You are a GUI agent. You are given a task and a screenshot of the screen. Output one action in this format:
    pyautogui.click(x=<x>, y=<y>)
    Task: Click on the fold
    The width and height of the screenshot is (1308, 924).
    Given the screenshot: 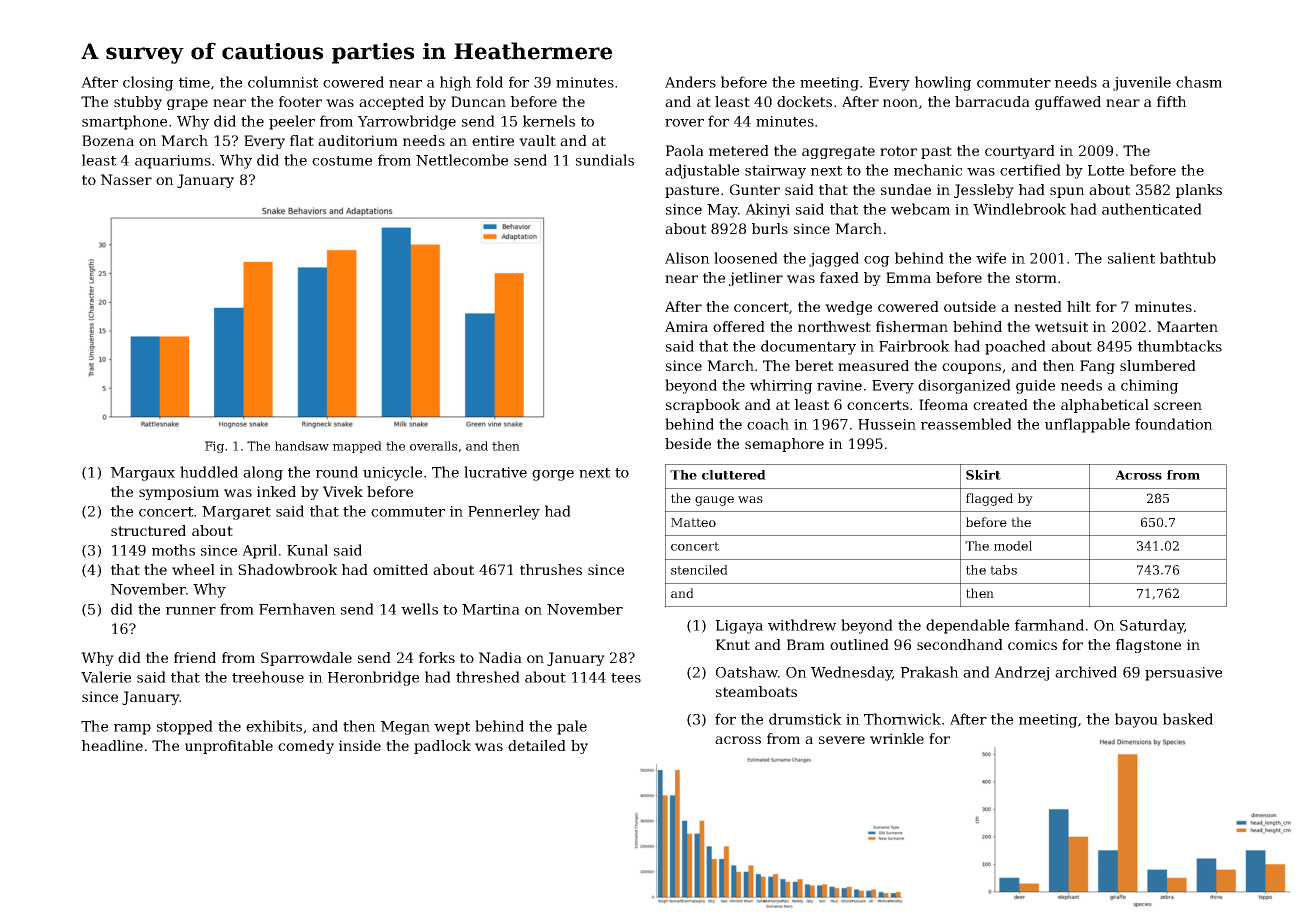 What is the action you would take?
    pyautogui.click(x=489, y=82)
